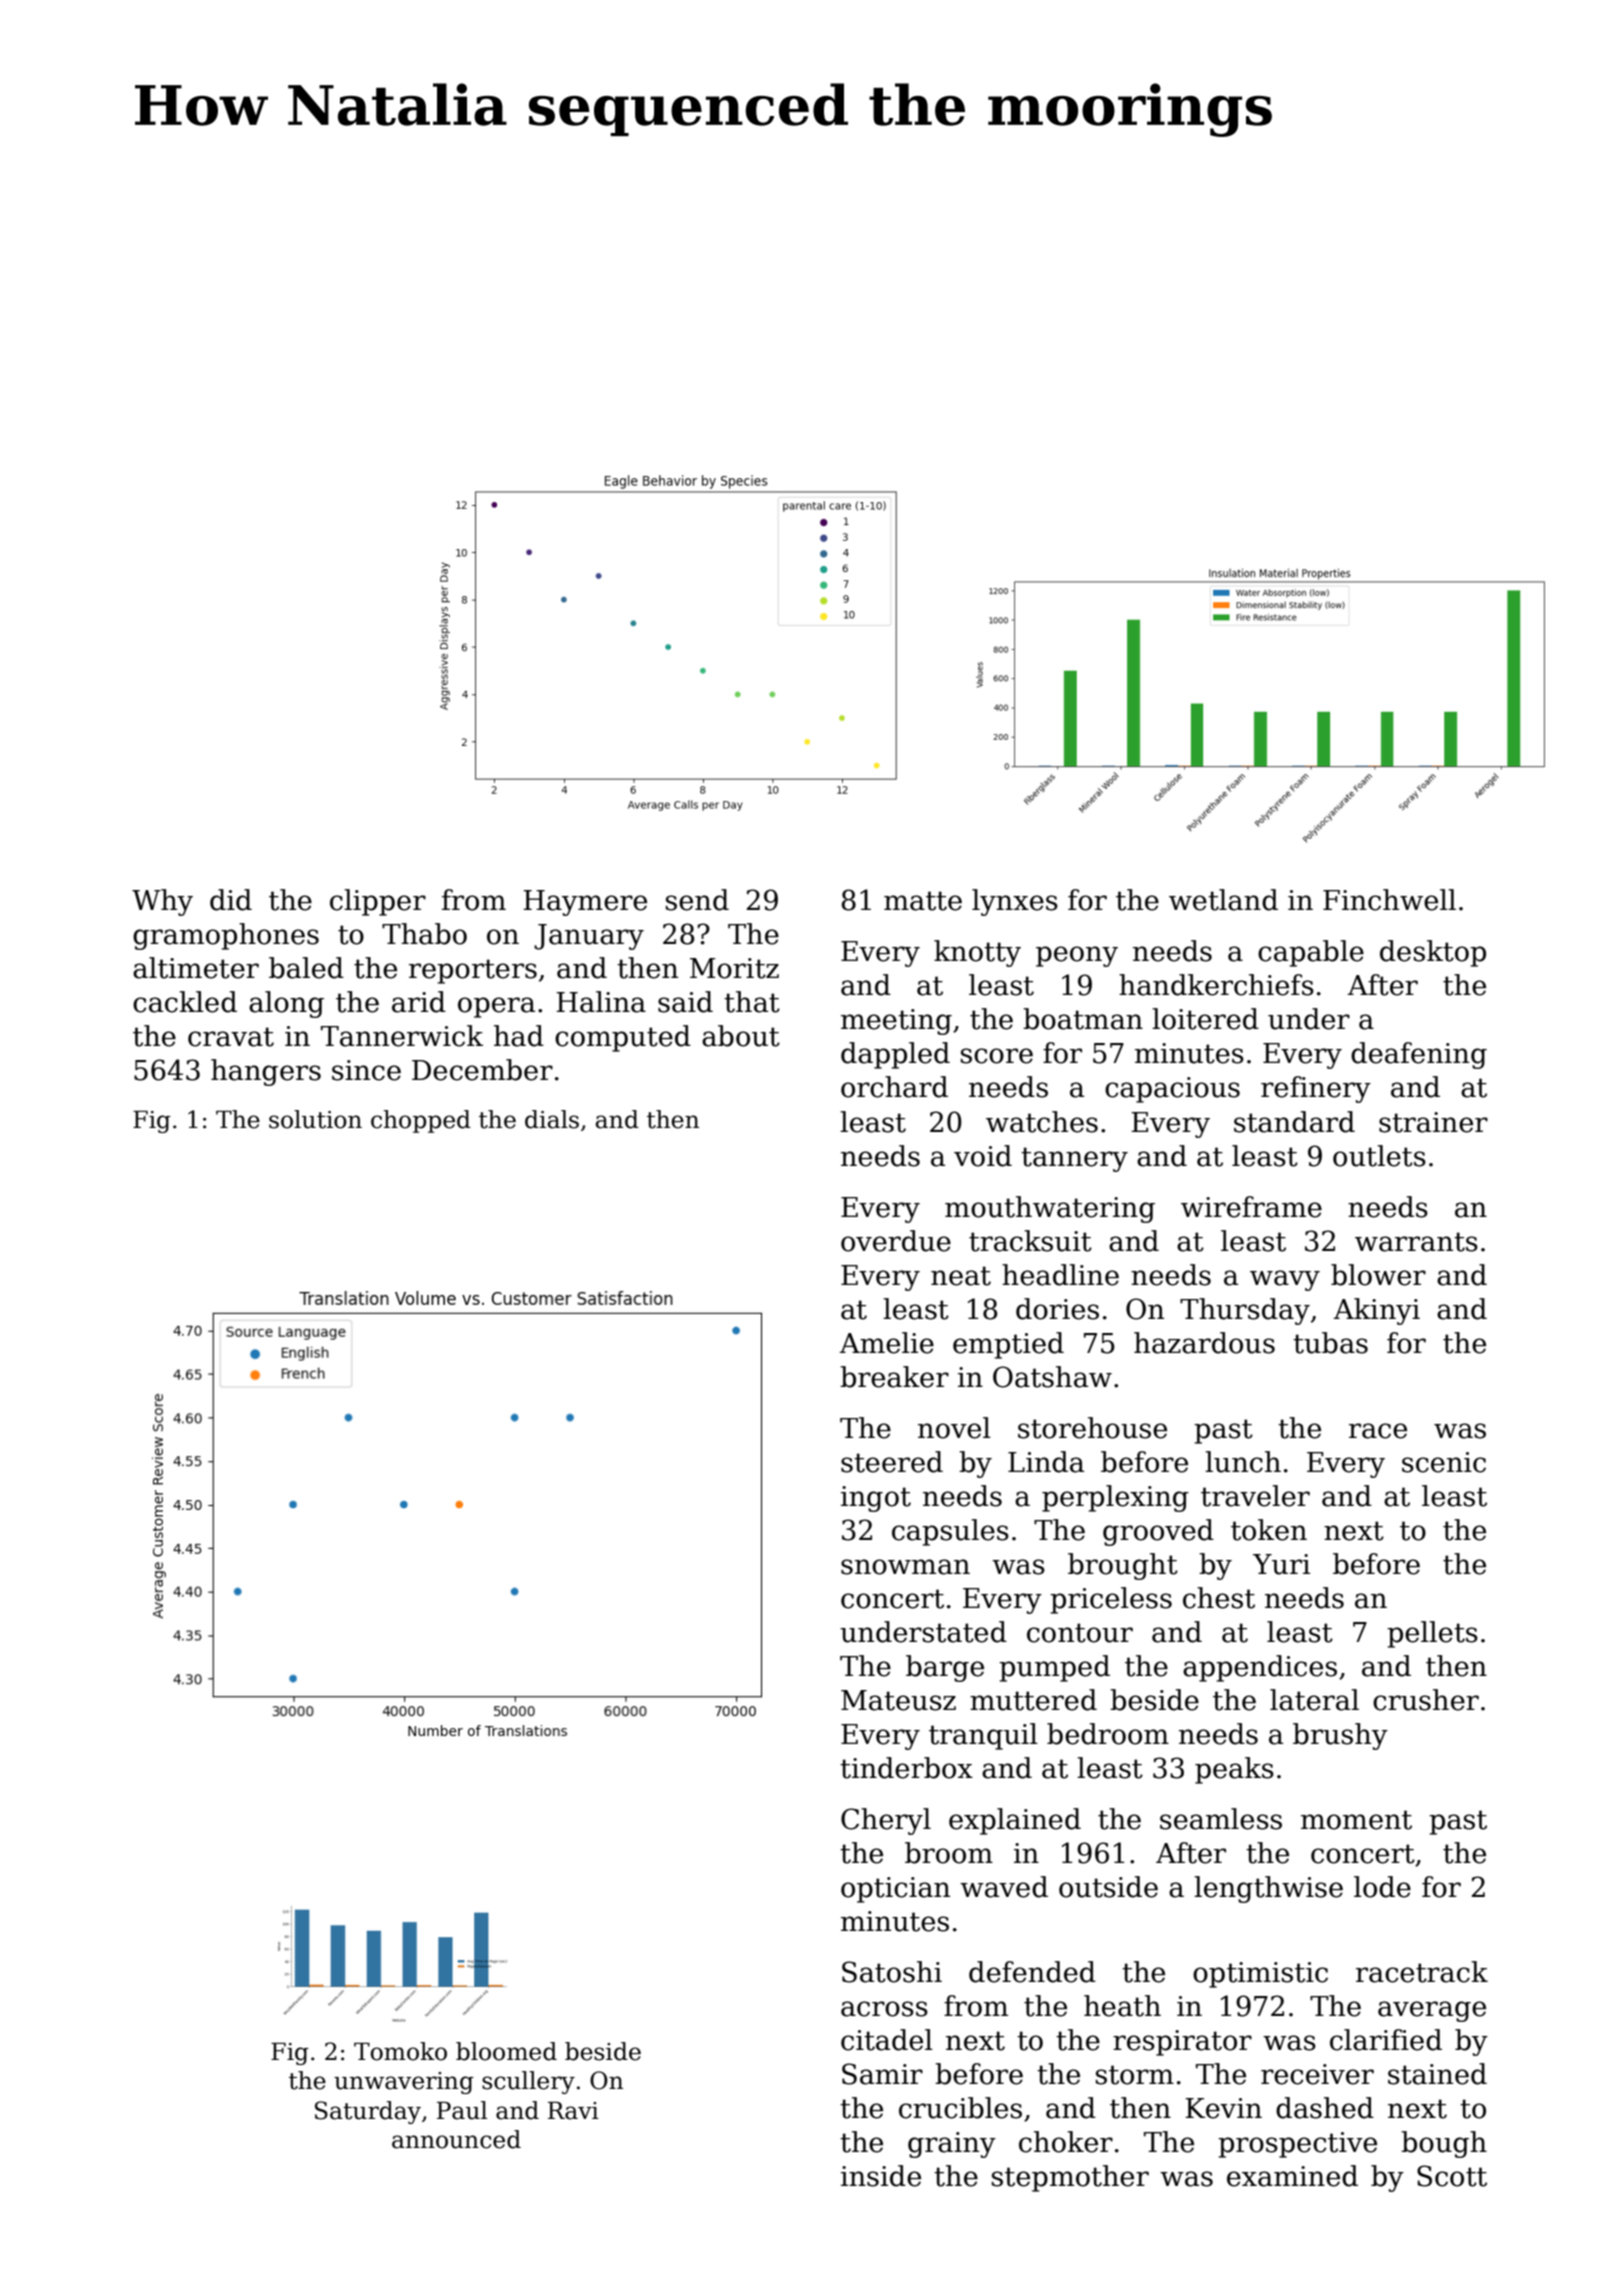 This page has width=1620, height=2292. What do you see at coordinates (1444, 1462) in the page?
I see `scenic` at bounding box center [1444, 1462].
